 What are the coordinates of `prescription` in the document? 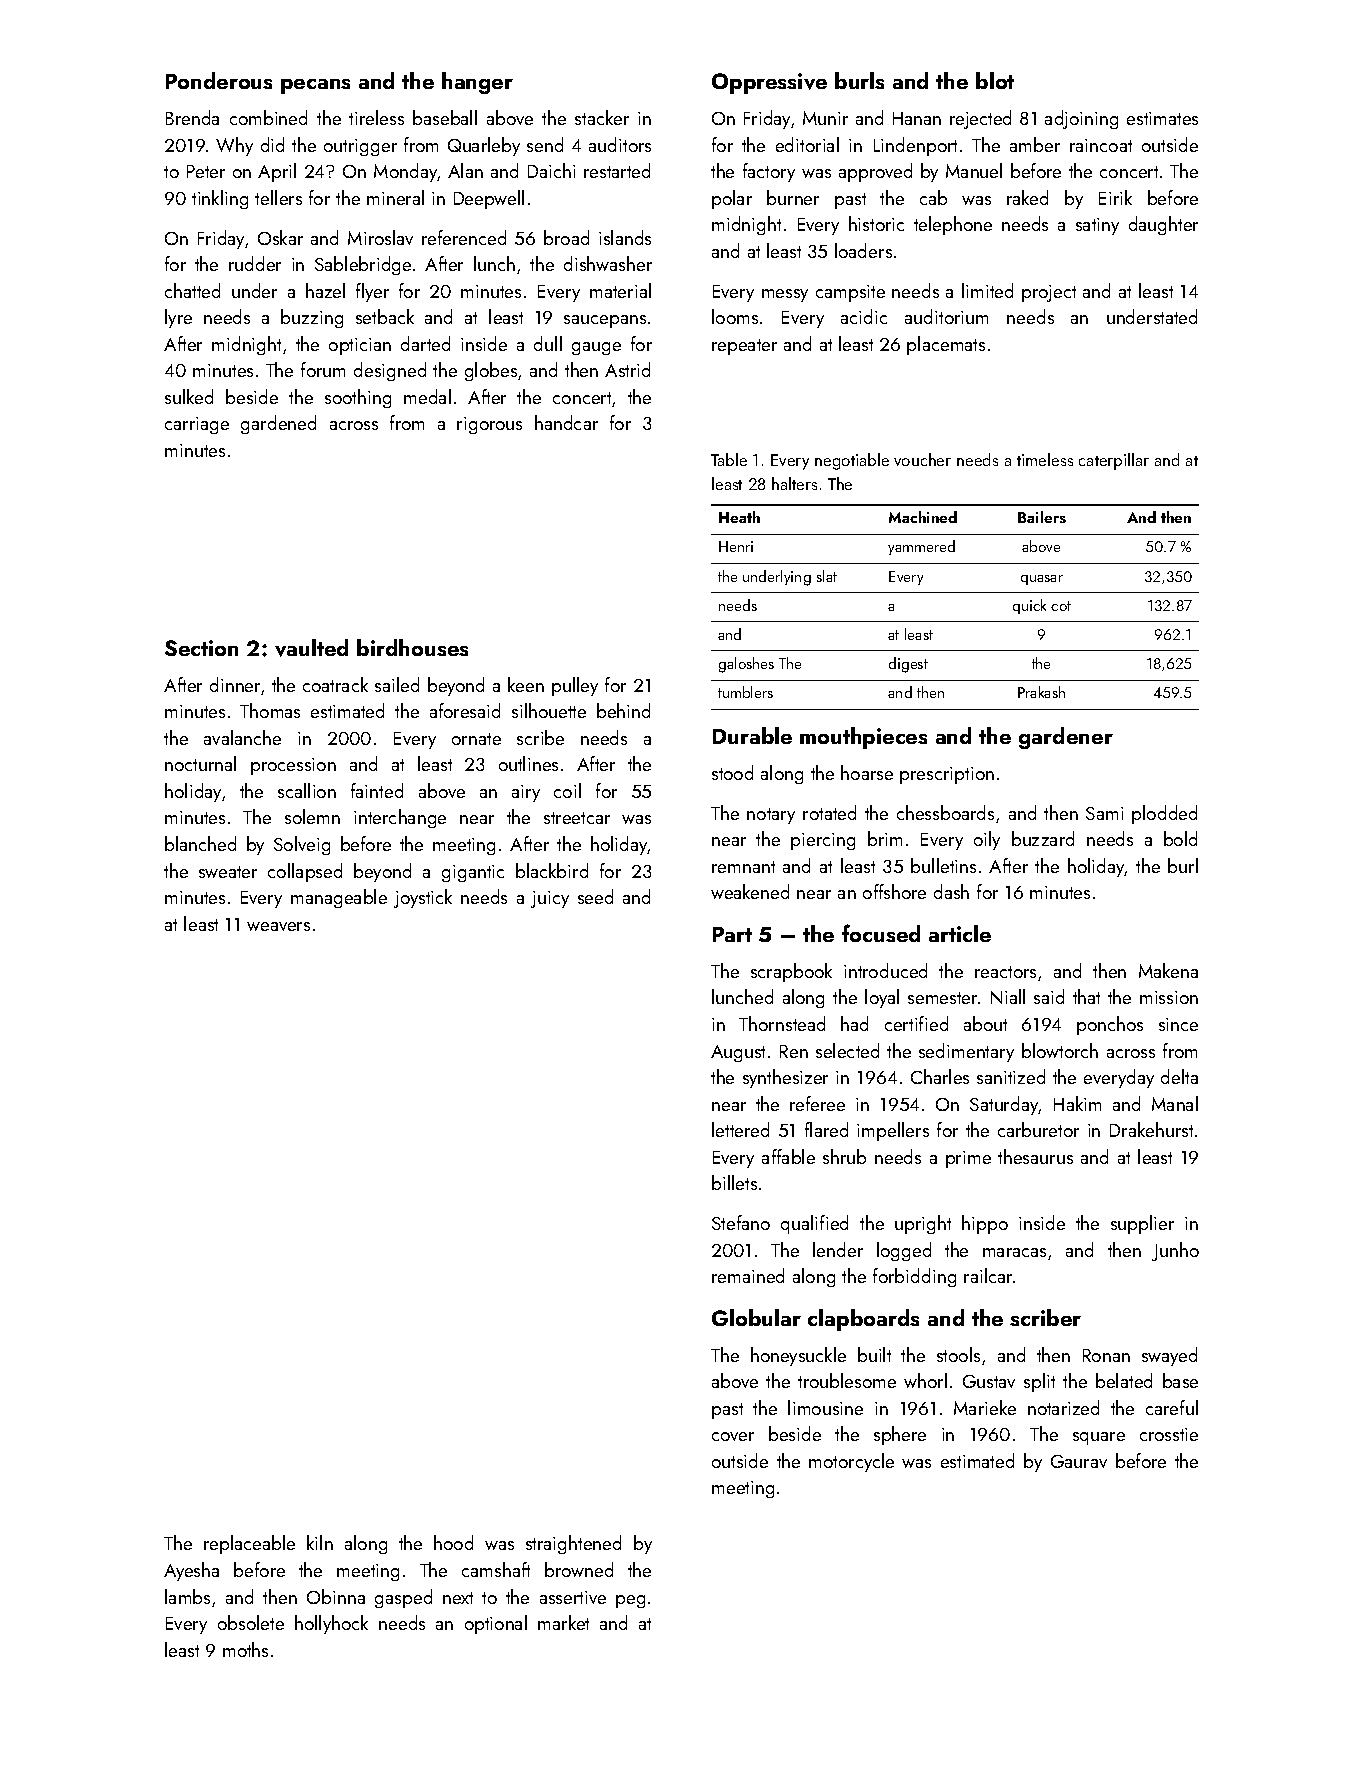 It's located at (947, 775).
